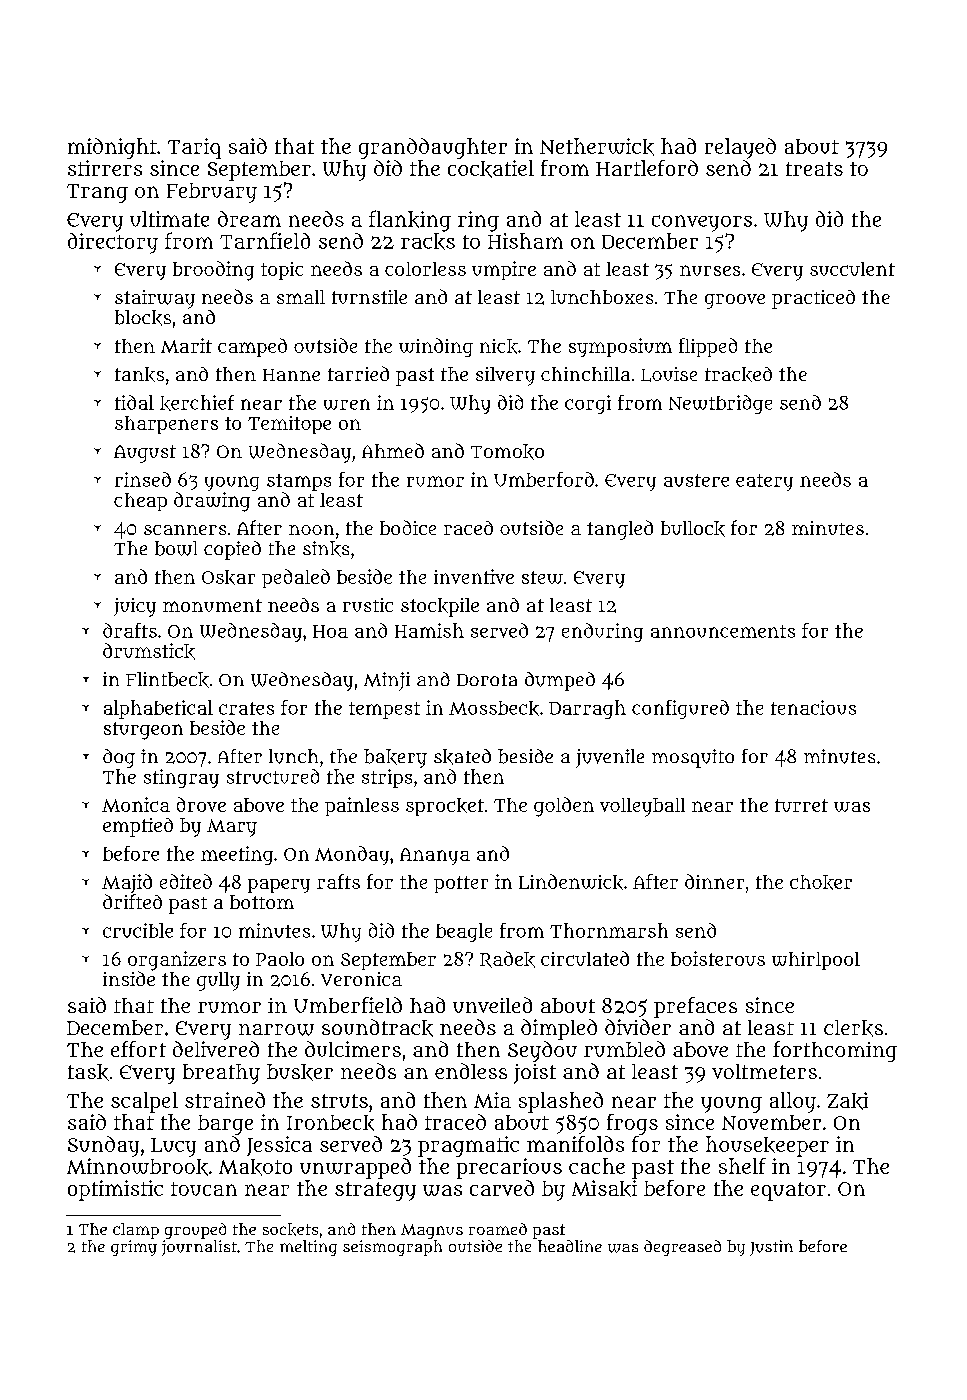 The height and width of the screenshot is (1400, 967). I want to click on tangled, so click(620, 530).
